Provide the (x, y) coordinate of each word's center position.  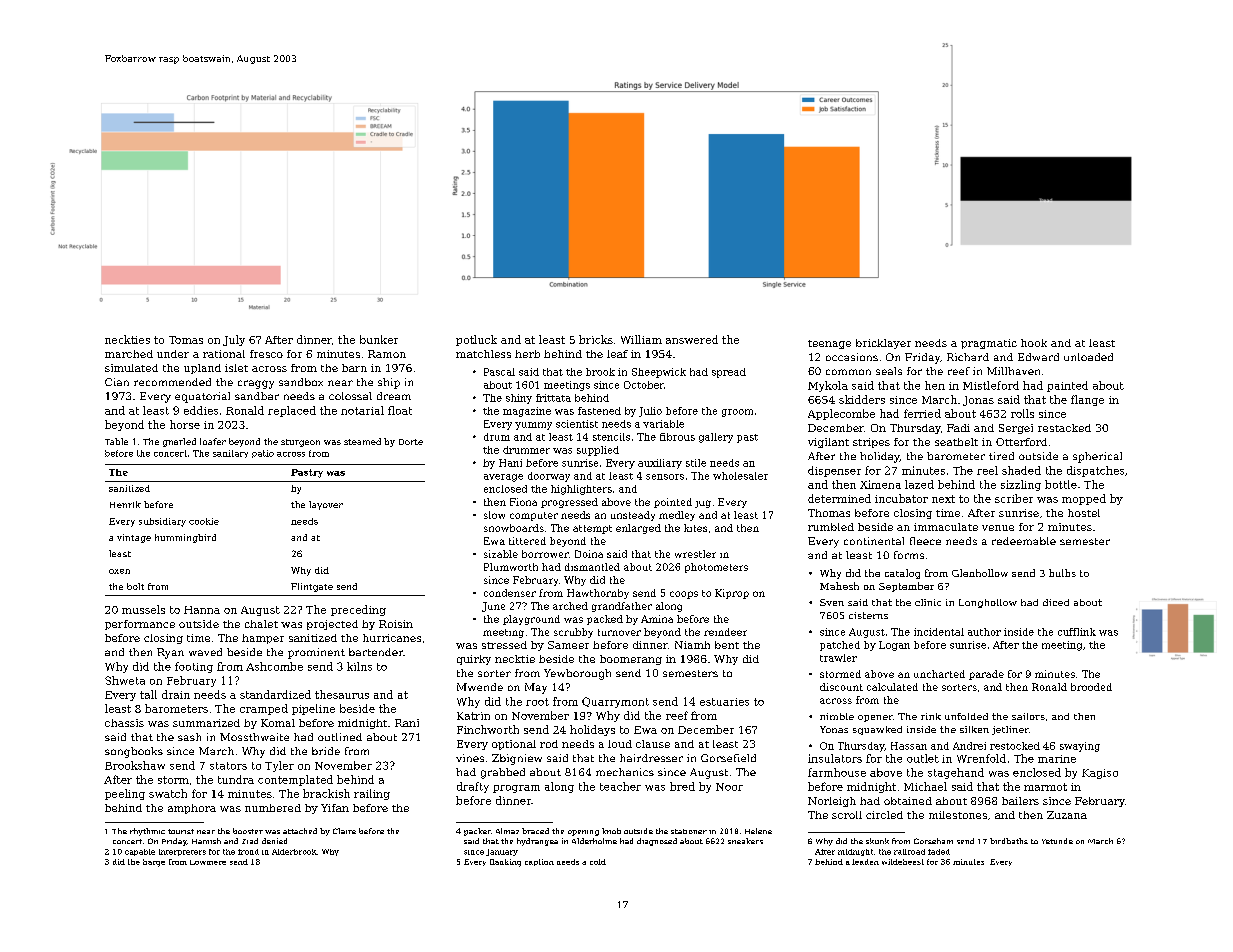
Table (116, 441)
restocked (1015, 746)
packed (605, 620)
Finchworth (488, 729)
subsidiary (162, 522)
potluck (476, 340)
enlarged (638, 529)
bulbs (1062, 573)
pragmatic (989, 344)
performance (140, 625)
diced (1056, 602)
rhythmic (147, 832)
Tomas (186, 340)
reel (987, 470)
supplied (598, 451)
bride (326, 751)
